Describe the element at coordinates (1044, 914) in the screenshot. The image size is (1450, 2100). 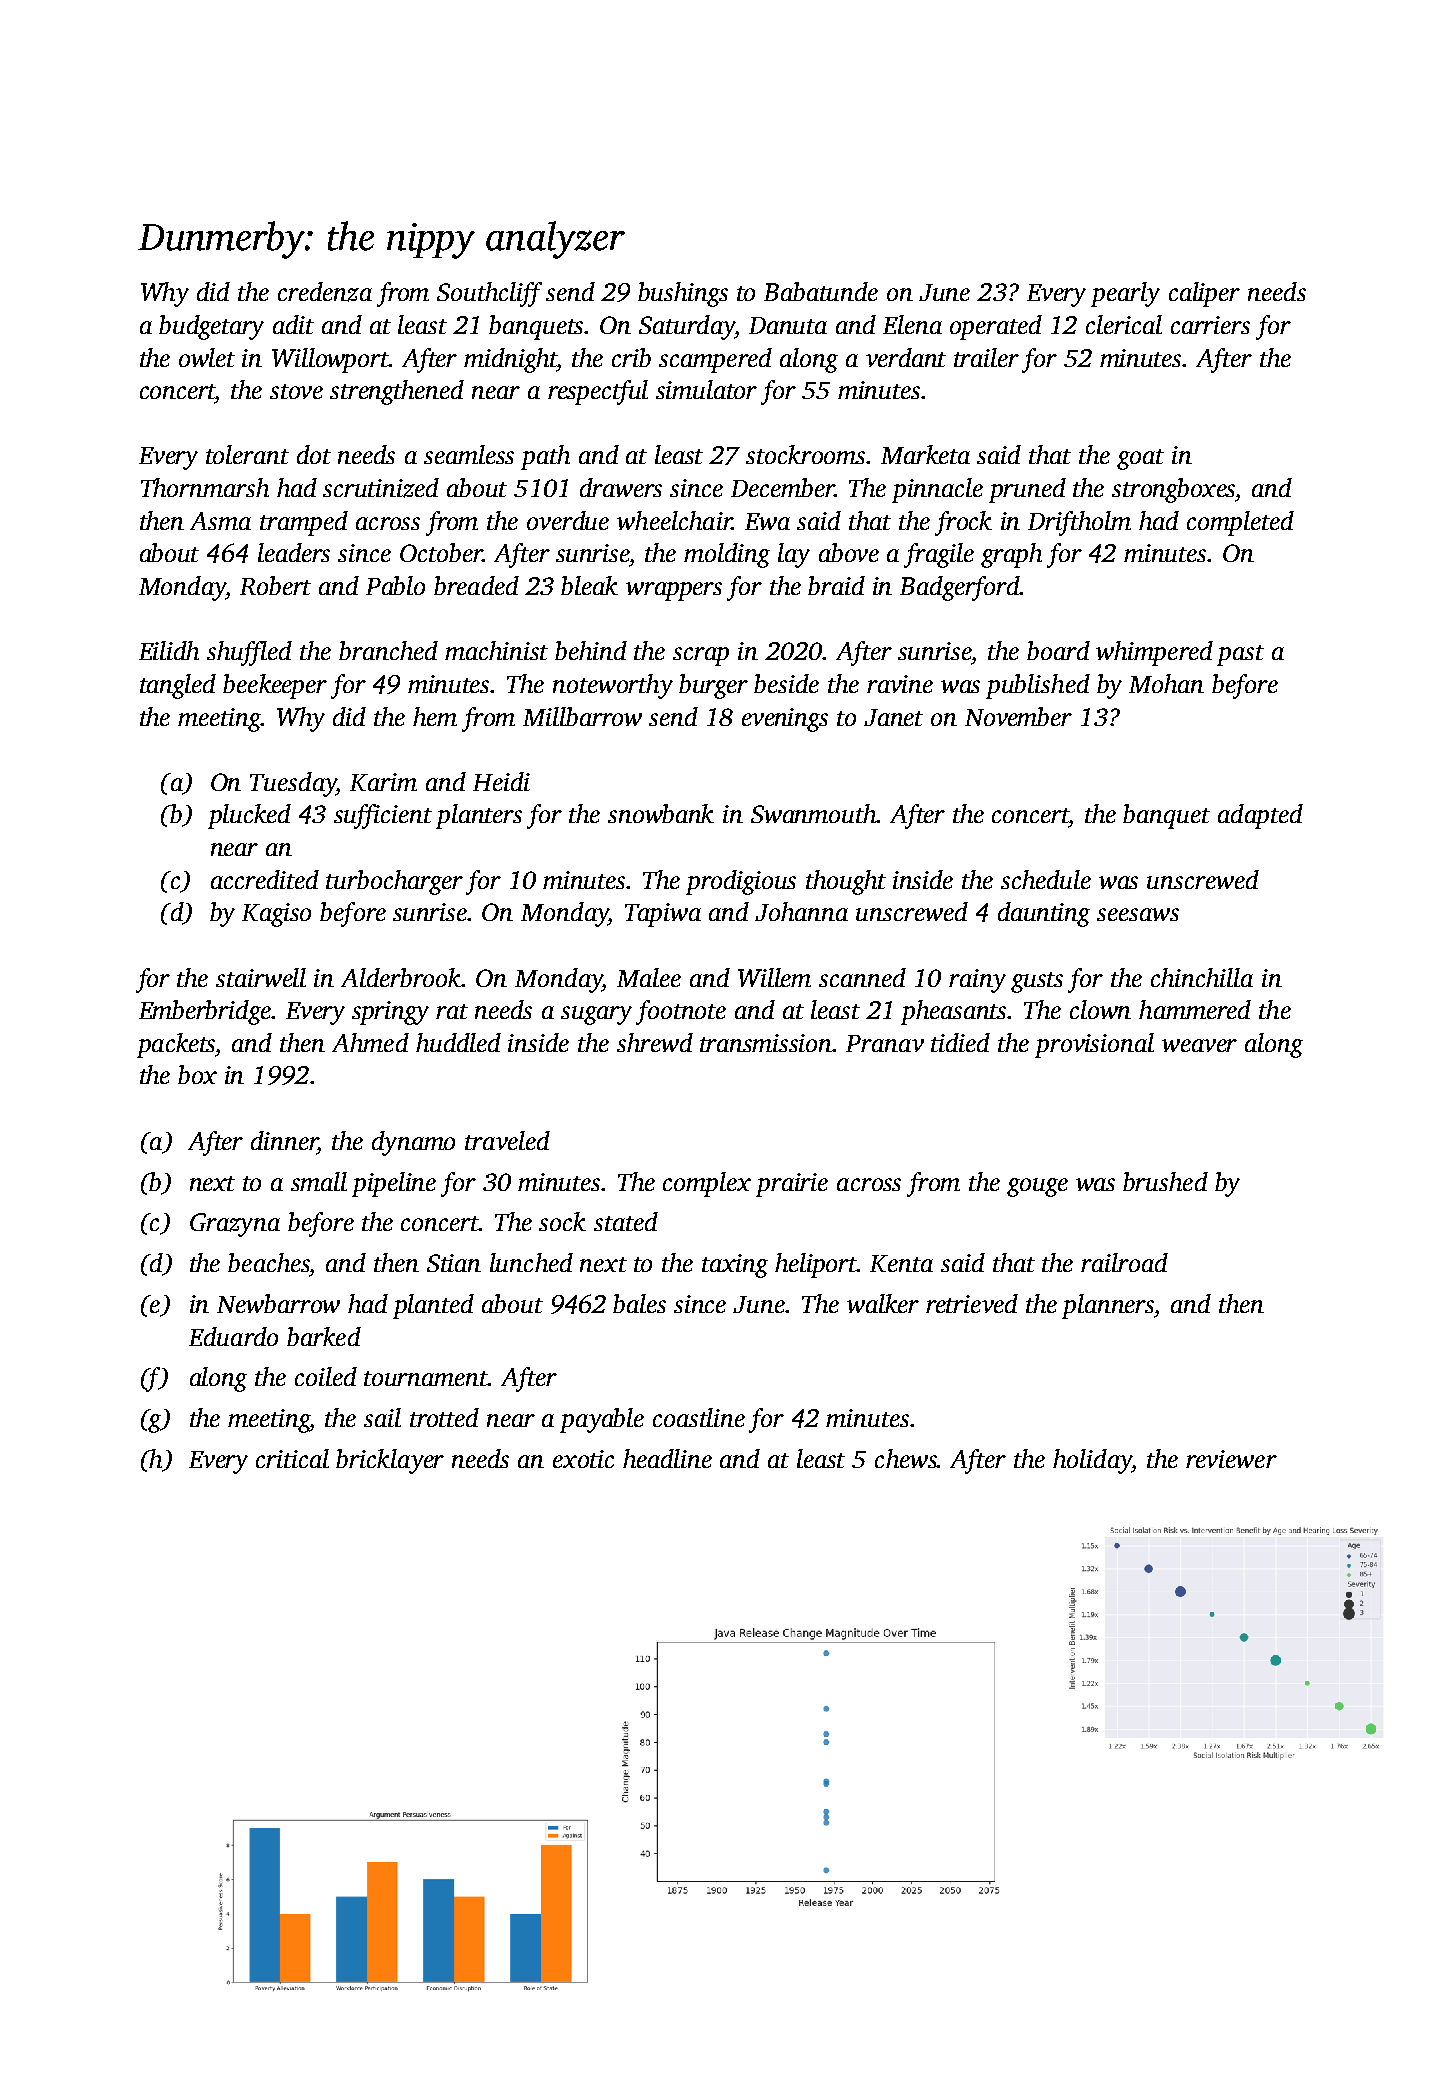
I see `daunting` at that location.
